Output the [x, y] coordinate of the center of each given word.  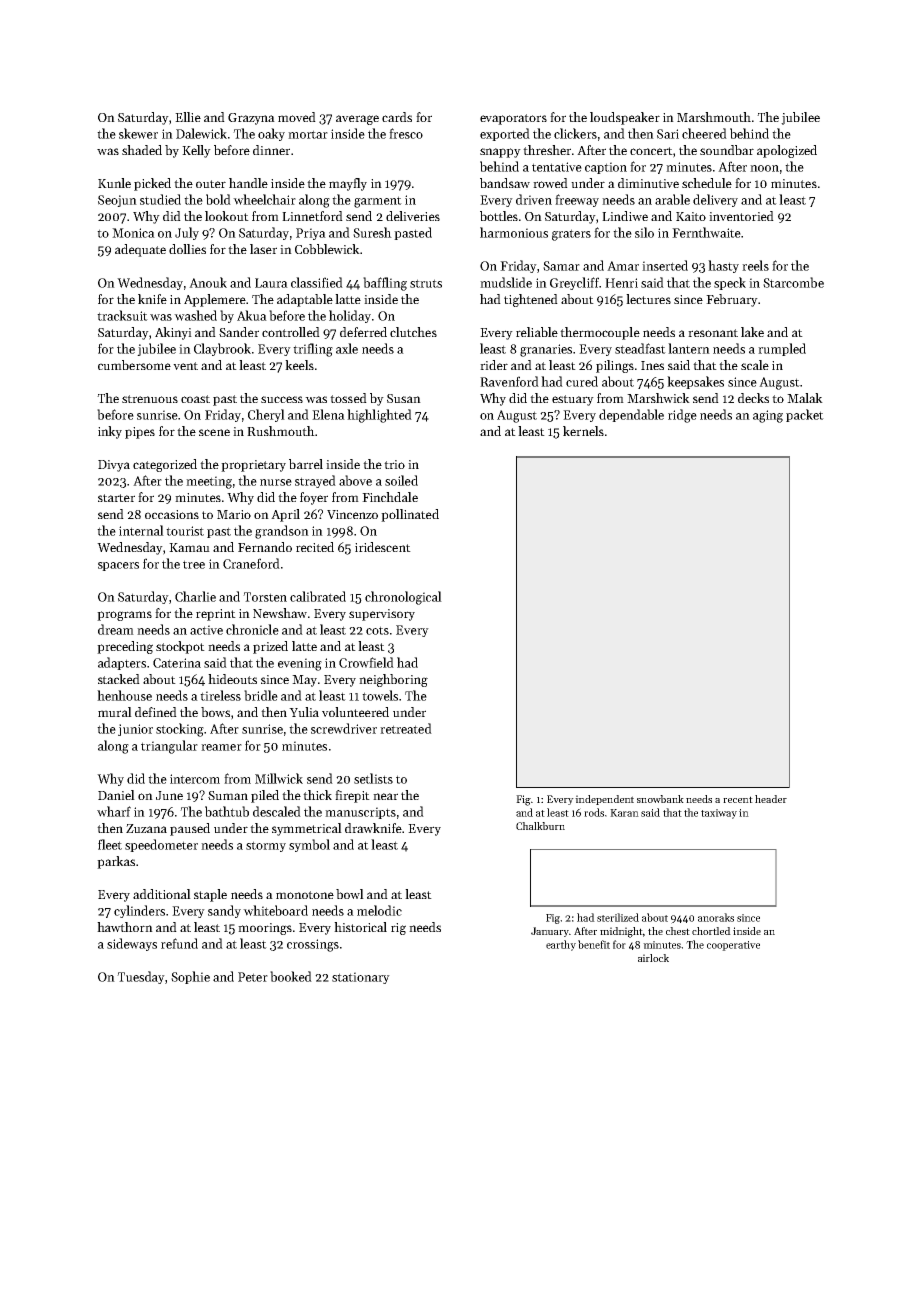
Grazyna [251, 119]
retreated [406, 728]
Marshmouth [714, 117]
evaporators [513, 119]
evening [300, 664]
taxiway [719, 814]
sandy [224, 911]
